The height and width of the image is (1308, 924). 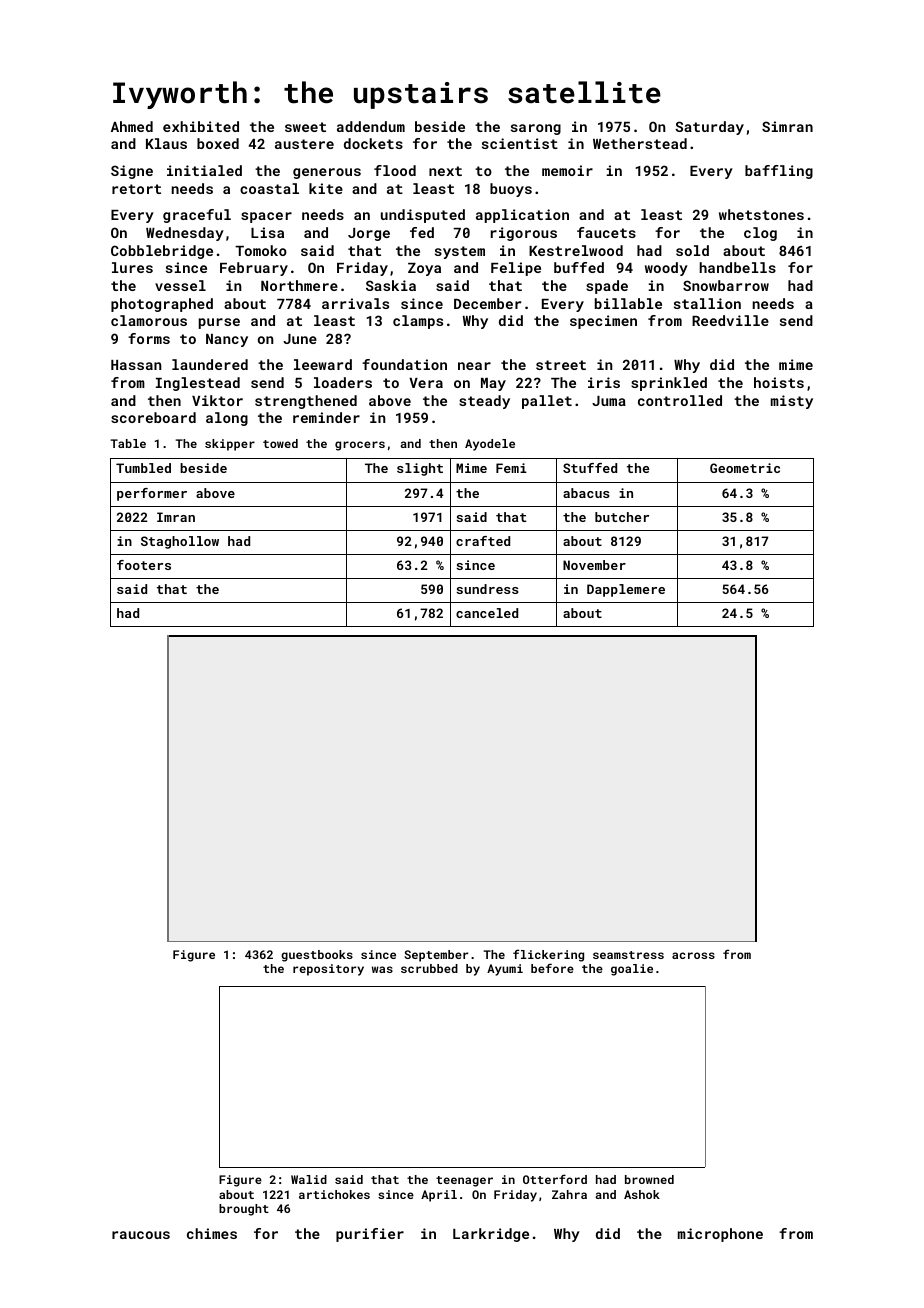 I want to click on flickering, so click(x=548, y=955).
